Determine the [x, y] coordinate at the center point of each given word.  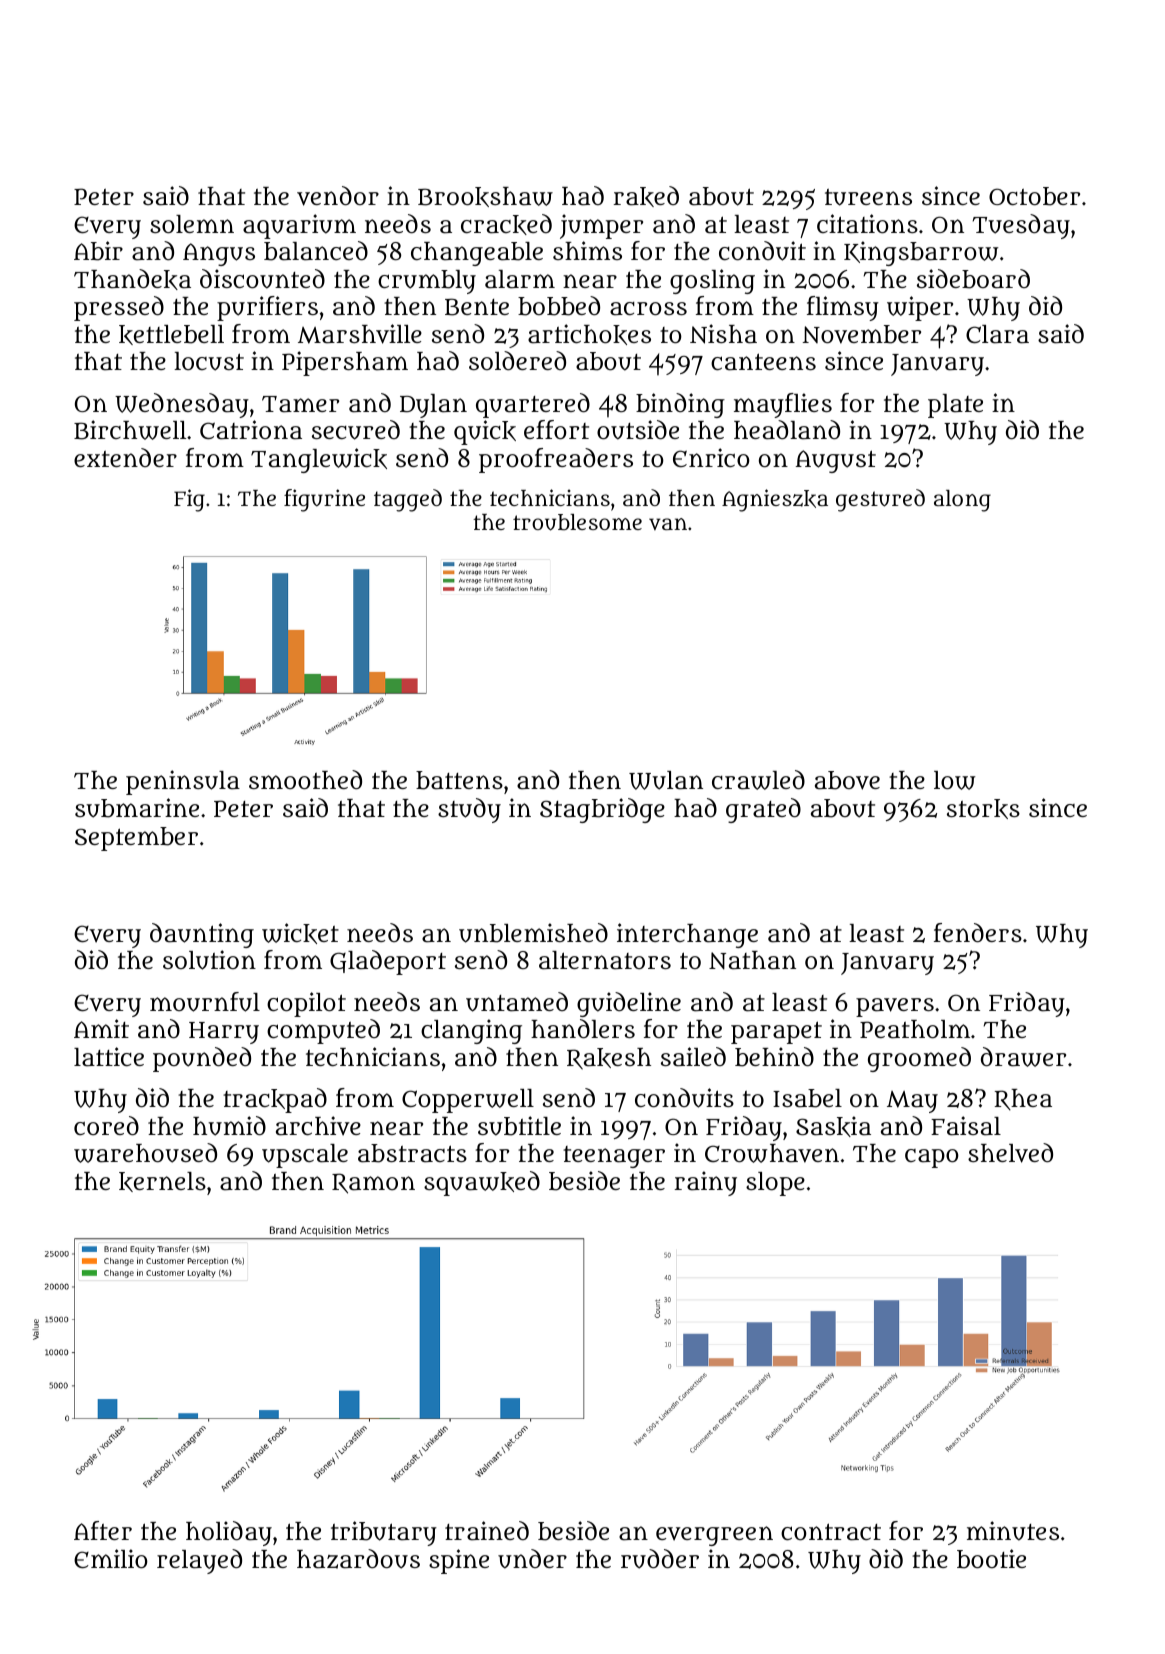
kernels [162, 1182]
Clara [997, 334]
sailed [693, 1057]
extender [125, 457]
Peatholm [915, 1029]
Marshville [360, 334]
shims [587, 250]
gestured [880, 500]
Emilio [111, 1558]
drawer [1023, 1057]
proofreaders [556, 460]
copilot [306, 1004]
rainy [705, 1183]
